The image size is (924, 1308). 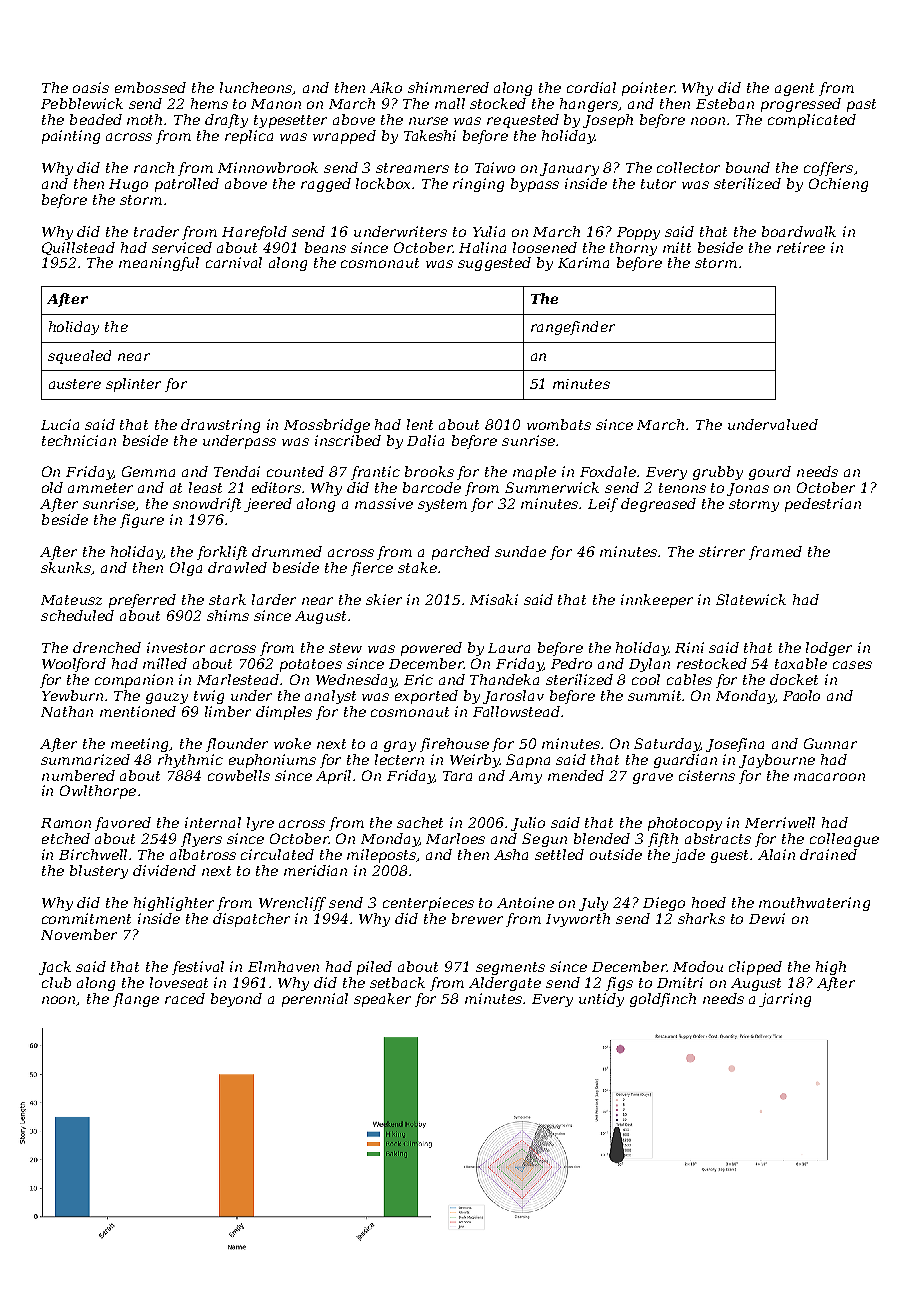 I want to click on taxable, so click(x=801, y=663).
